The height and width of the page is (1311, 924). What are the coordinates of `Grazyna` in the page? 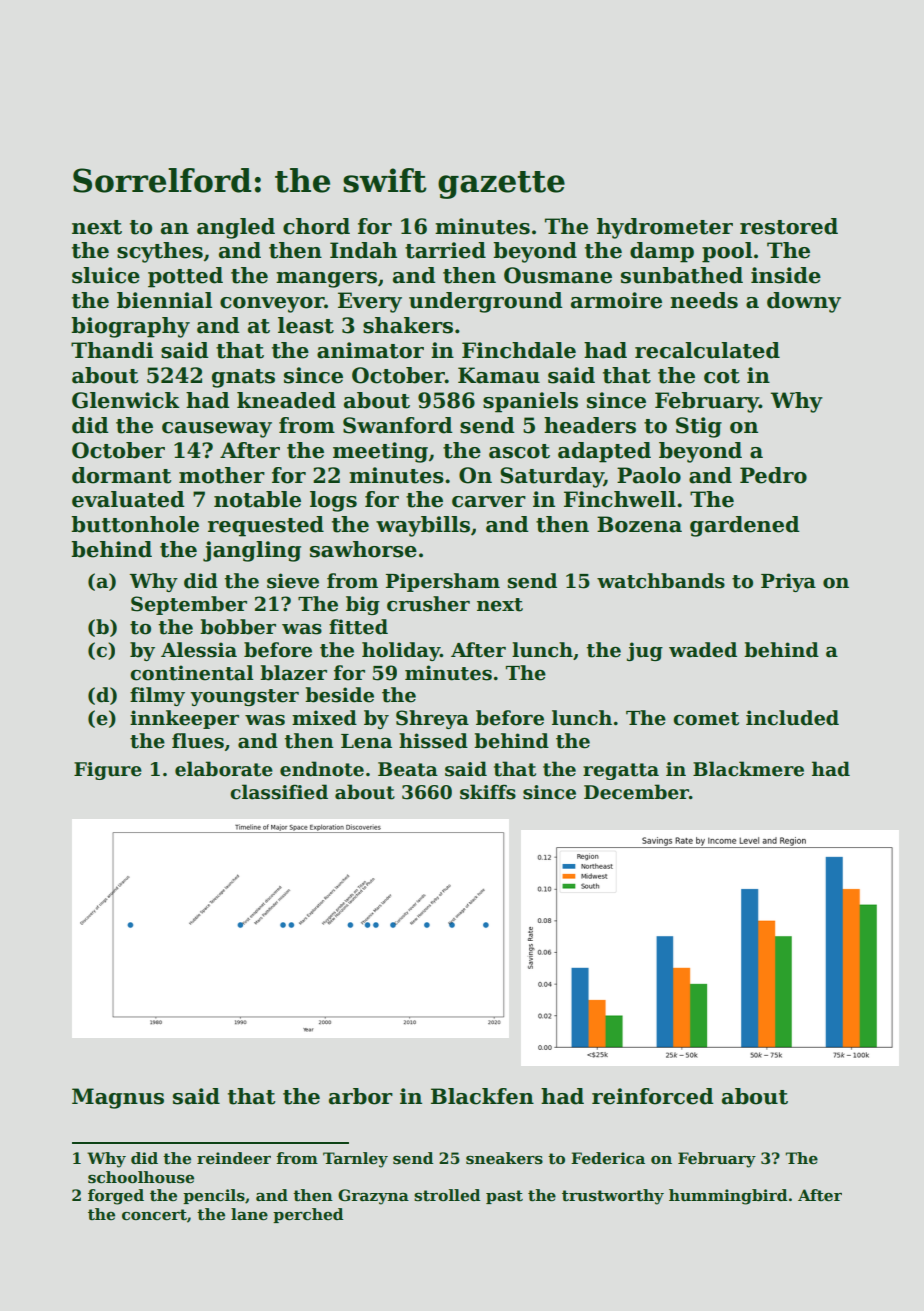 It's located at (373, 1197).
